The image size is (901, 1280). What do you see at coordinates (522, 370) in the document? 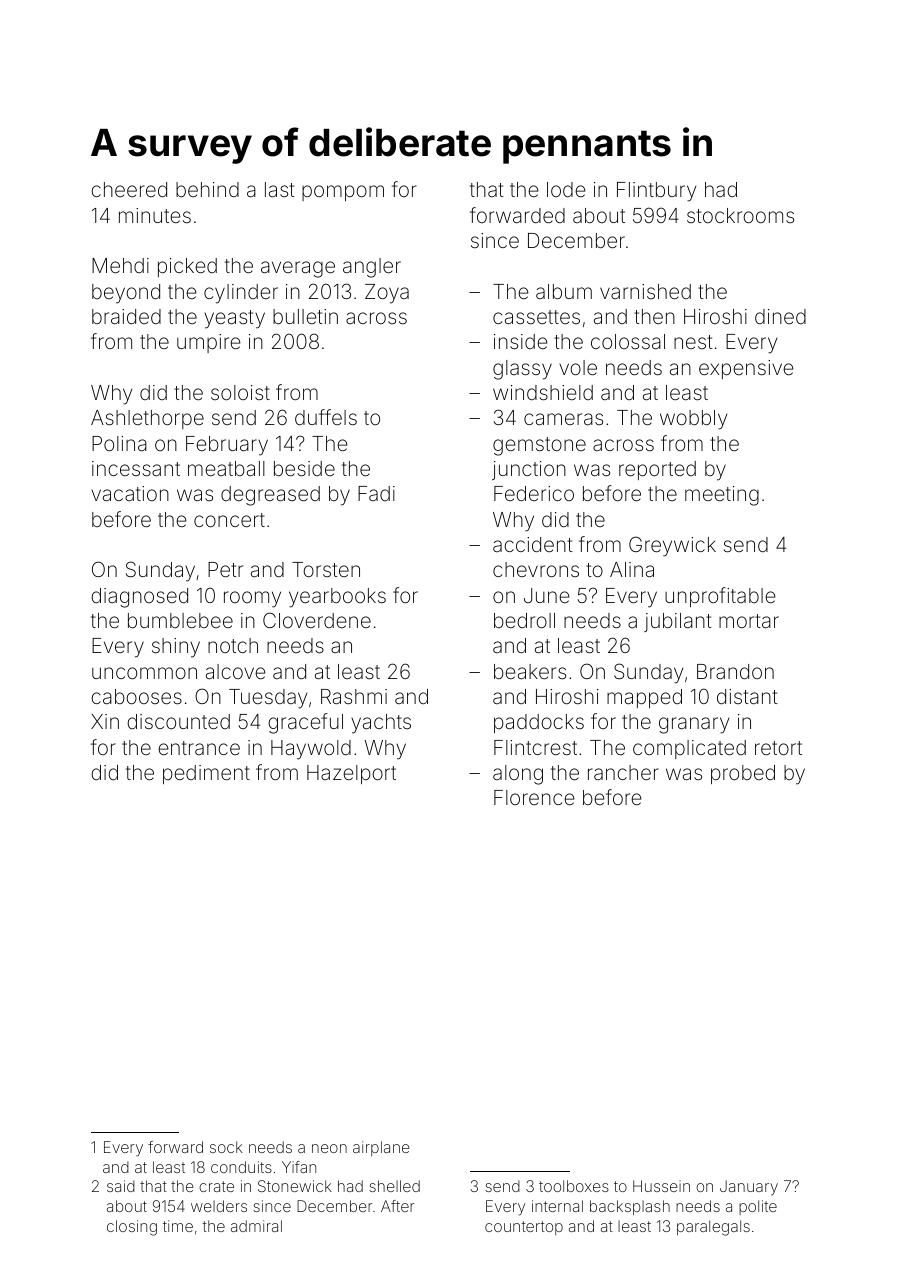
I see `glassy` at bounding box center [522, 370].
